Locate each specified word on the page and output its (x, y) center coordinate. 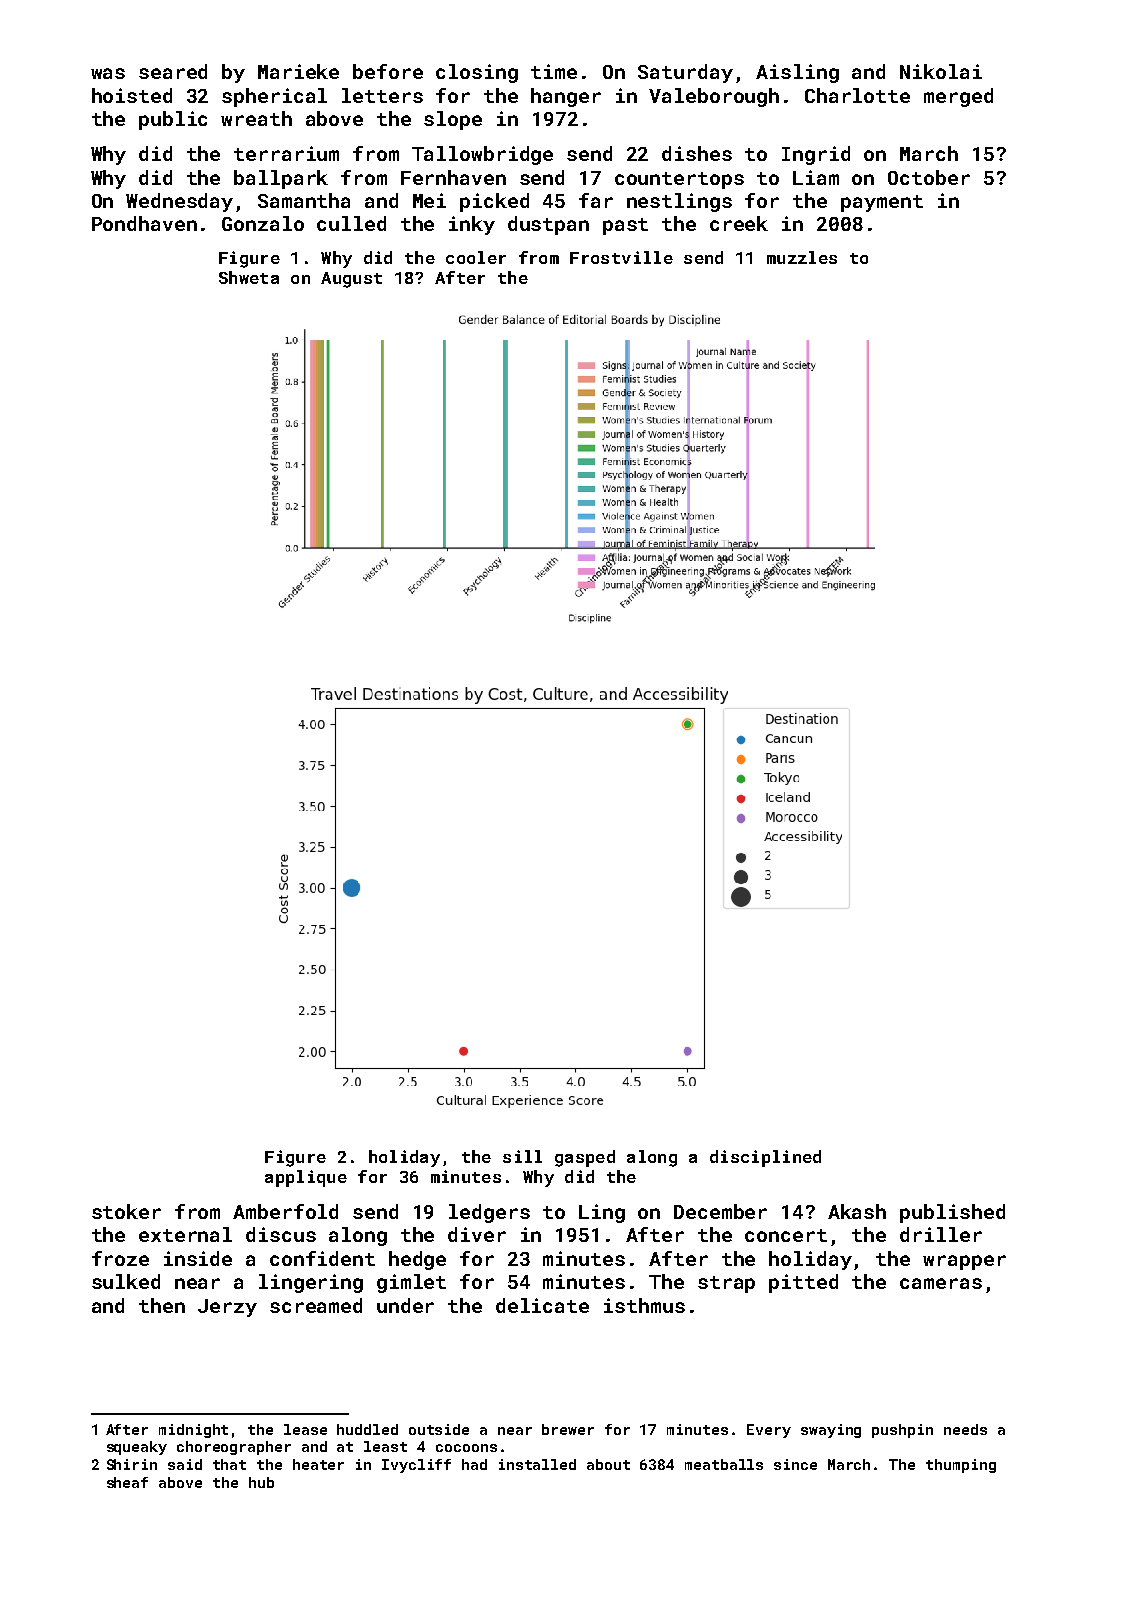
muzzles (802, 257)
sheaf (127, 1482)
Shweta (249, 277)
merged (958, 97)
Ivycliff (416, 1466)
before (388, 71)
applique (306, 1178)
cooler (476, 257)
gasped (585, 1158)
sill (522, 1156)
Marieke (298, 71)
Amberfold (285, 1211)
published (952, 1213)
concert (786, 1235)
